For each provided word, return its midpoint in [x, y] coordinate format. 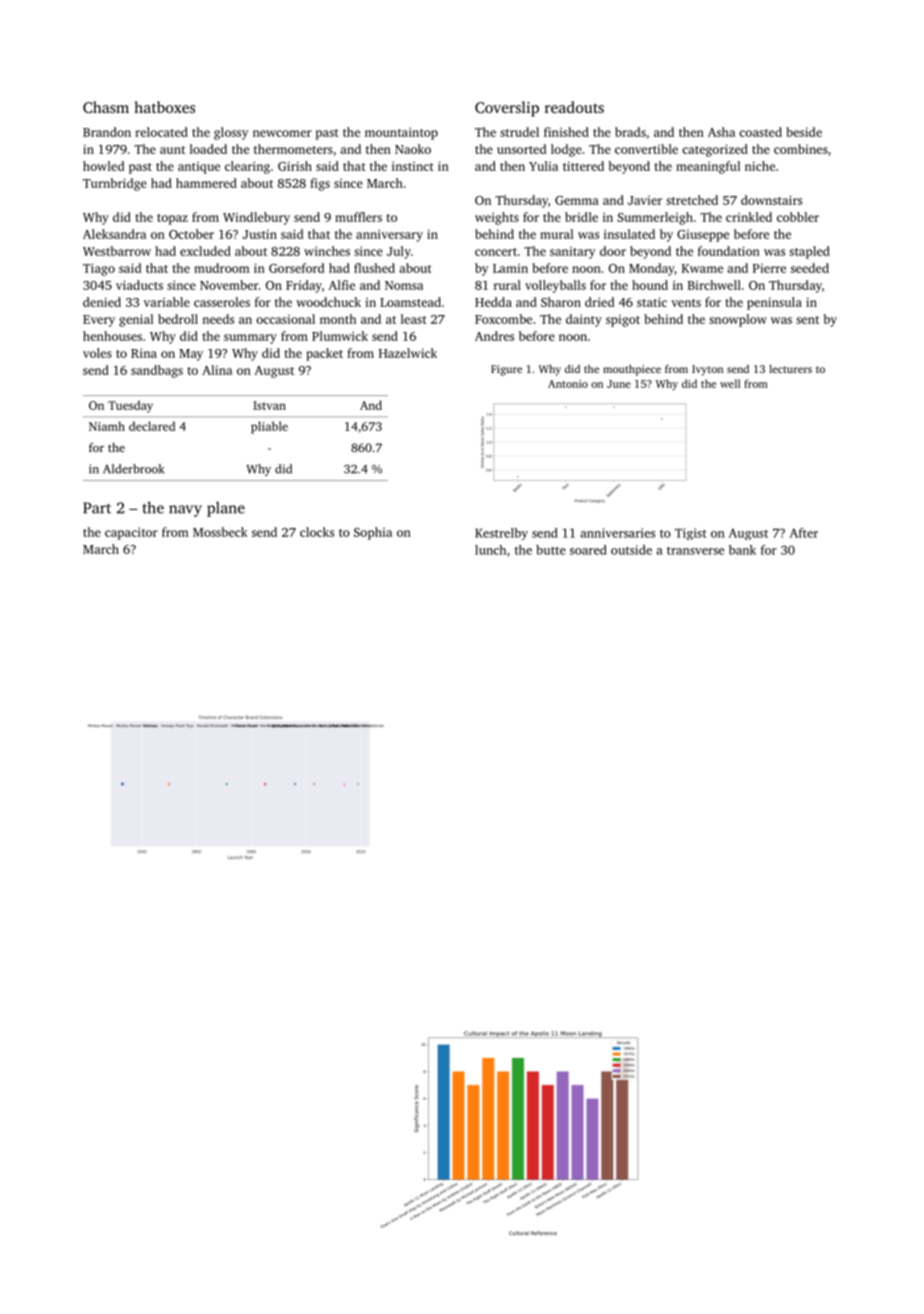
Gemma [577, 200]
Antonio [568, 384]
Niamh [107, 426]
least [414, 319]
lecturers [790, 369]
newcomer [282, 133]
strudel [519, 132]
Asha [721, 132]
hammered [206, 183]
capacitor [131, 533]
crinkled [749, 217]
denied [102, 302]
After [804, 533]
